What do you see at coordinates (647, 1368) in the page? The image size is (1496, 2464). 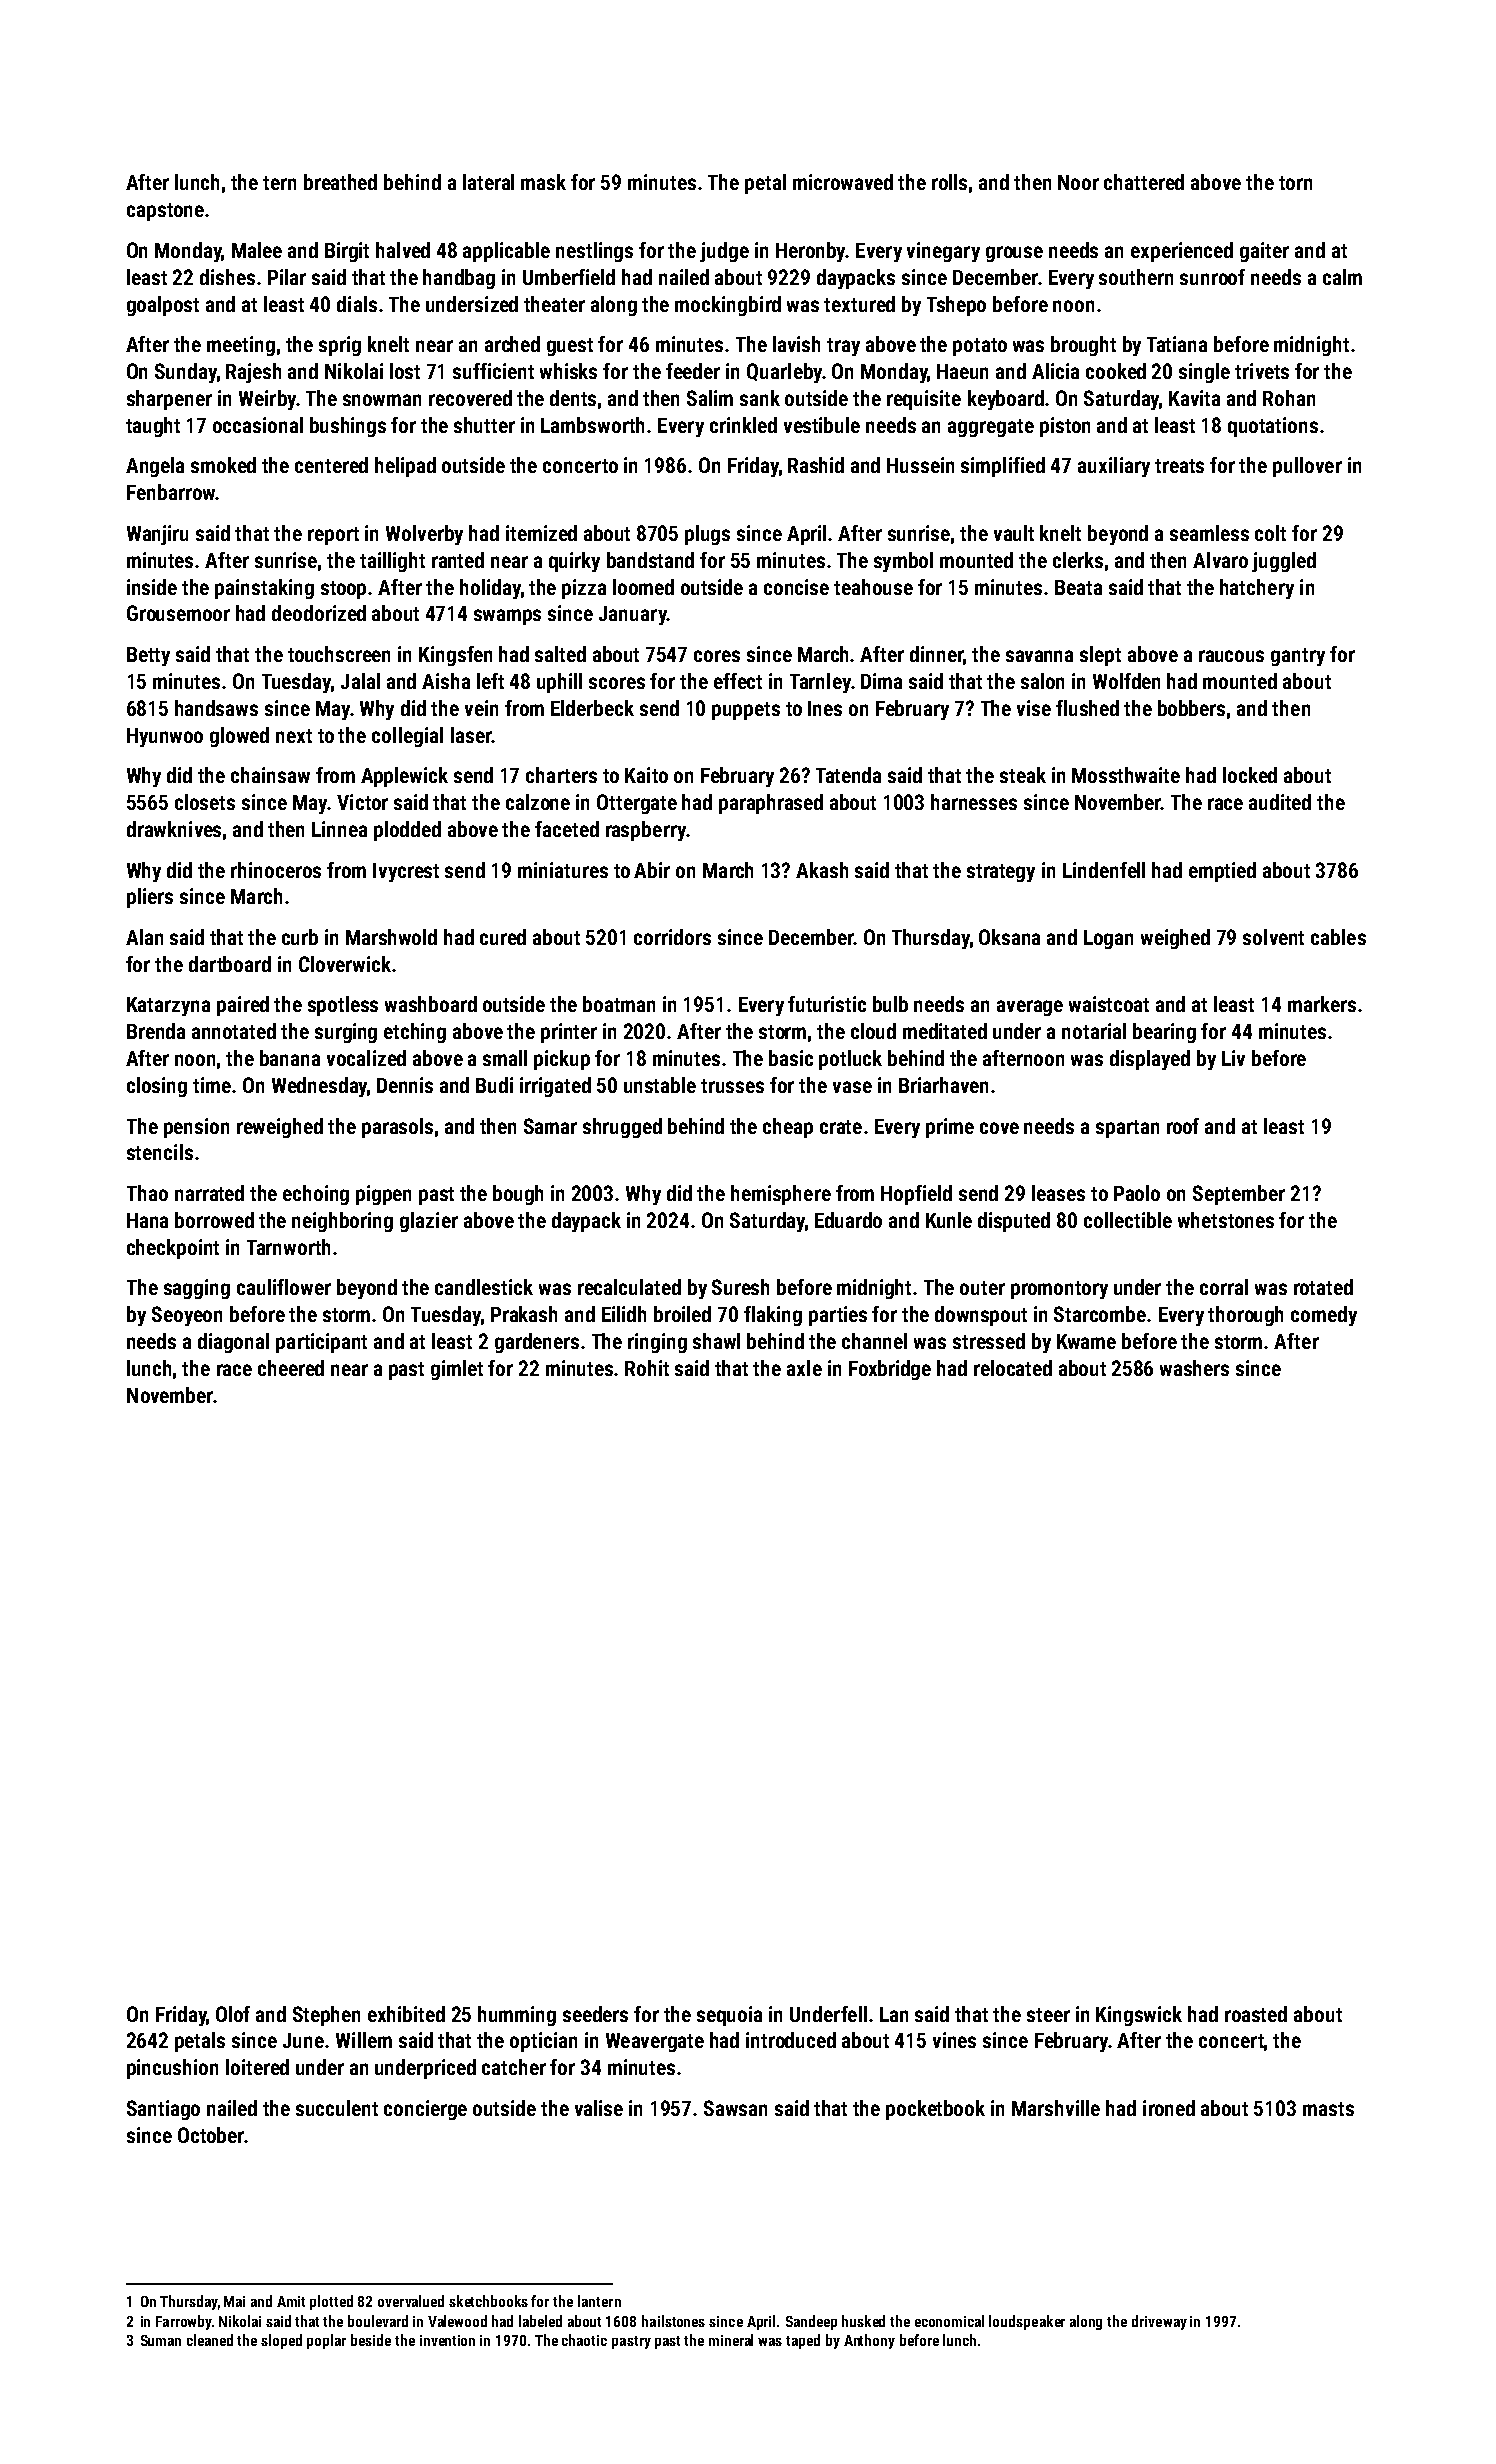 I see `Rohit` at bounding box center [647, 1368].
